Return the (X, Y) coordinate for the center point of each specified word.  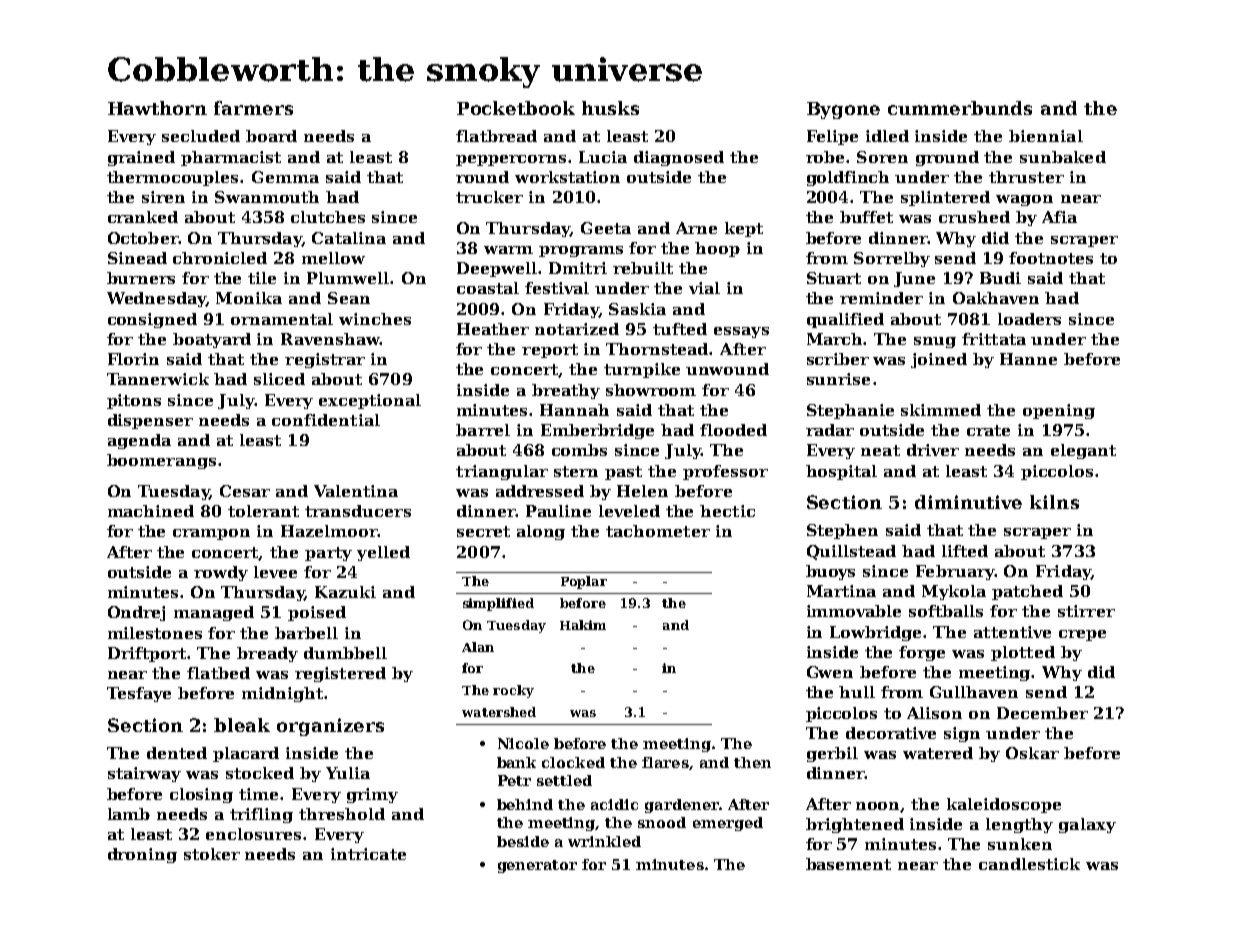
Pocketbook (516, 108)
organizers (330, 727)
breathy (566, 391)
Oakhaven (996, 298)
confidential (326, 420)
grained (141, 158)
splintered (945, 198)
